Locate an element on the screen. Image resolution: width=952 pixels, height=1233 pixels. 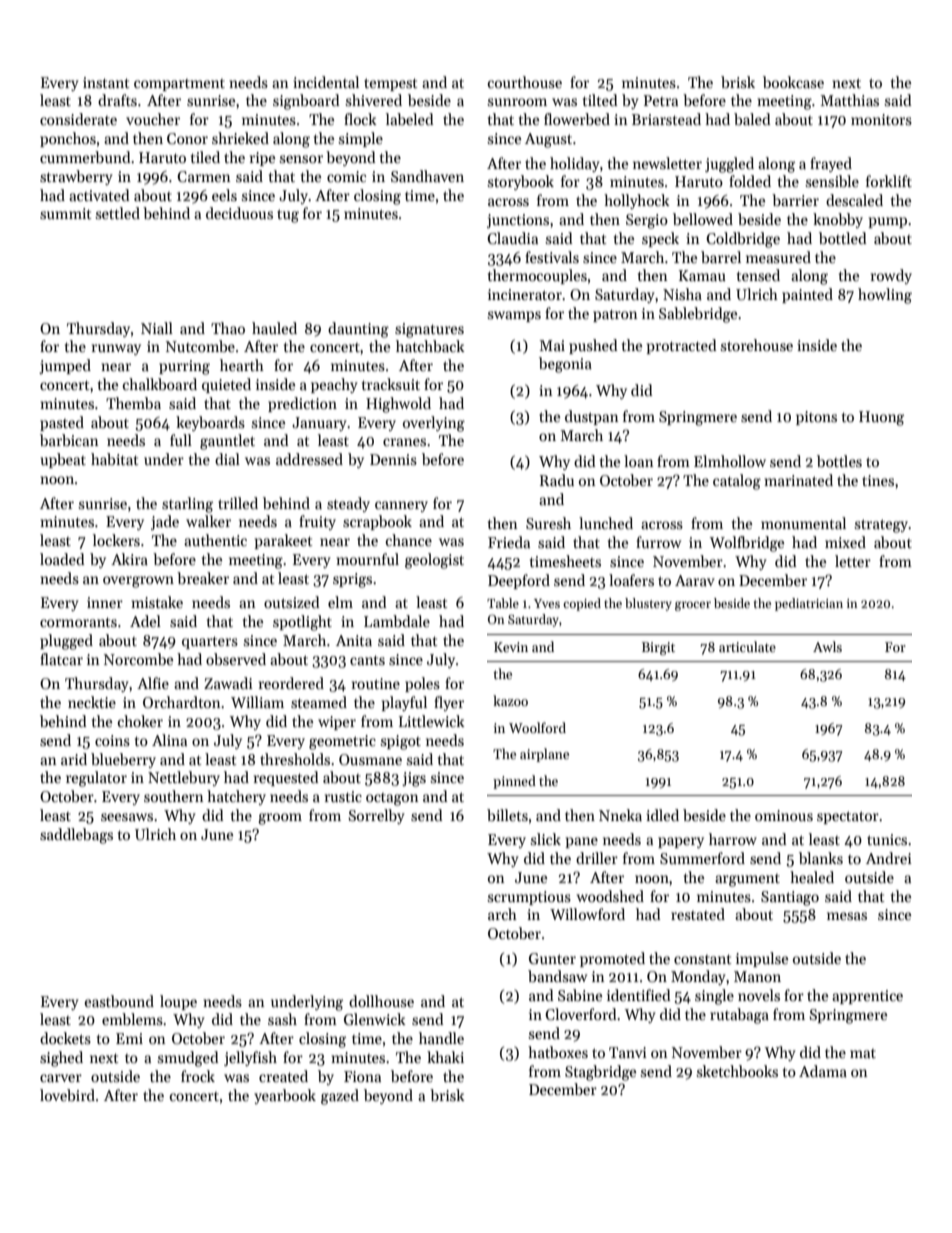
Awls is located at coordinates (827, 646).
